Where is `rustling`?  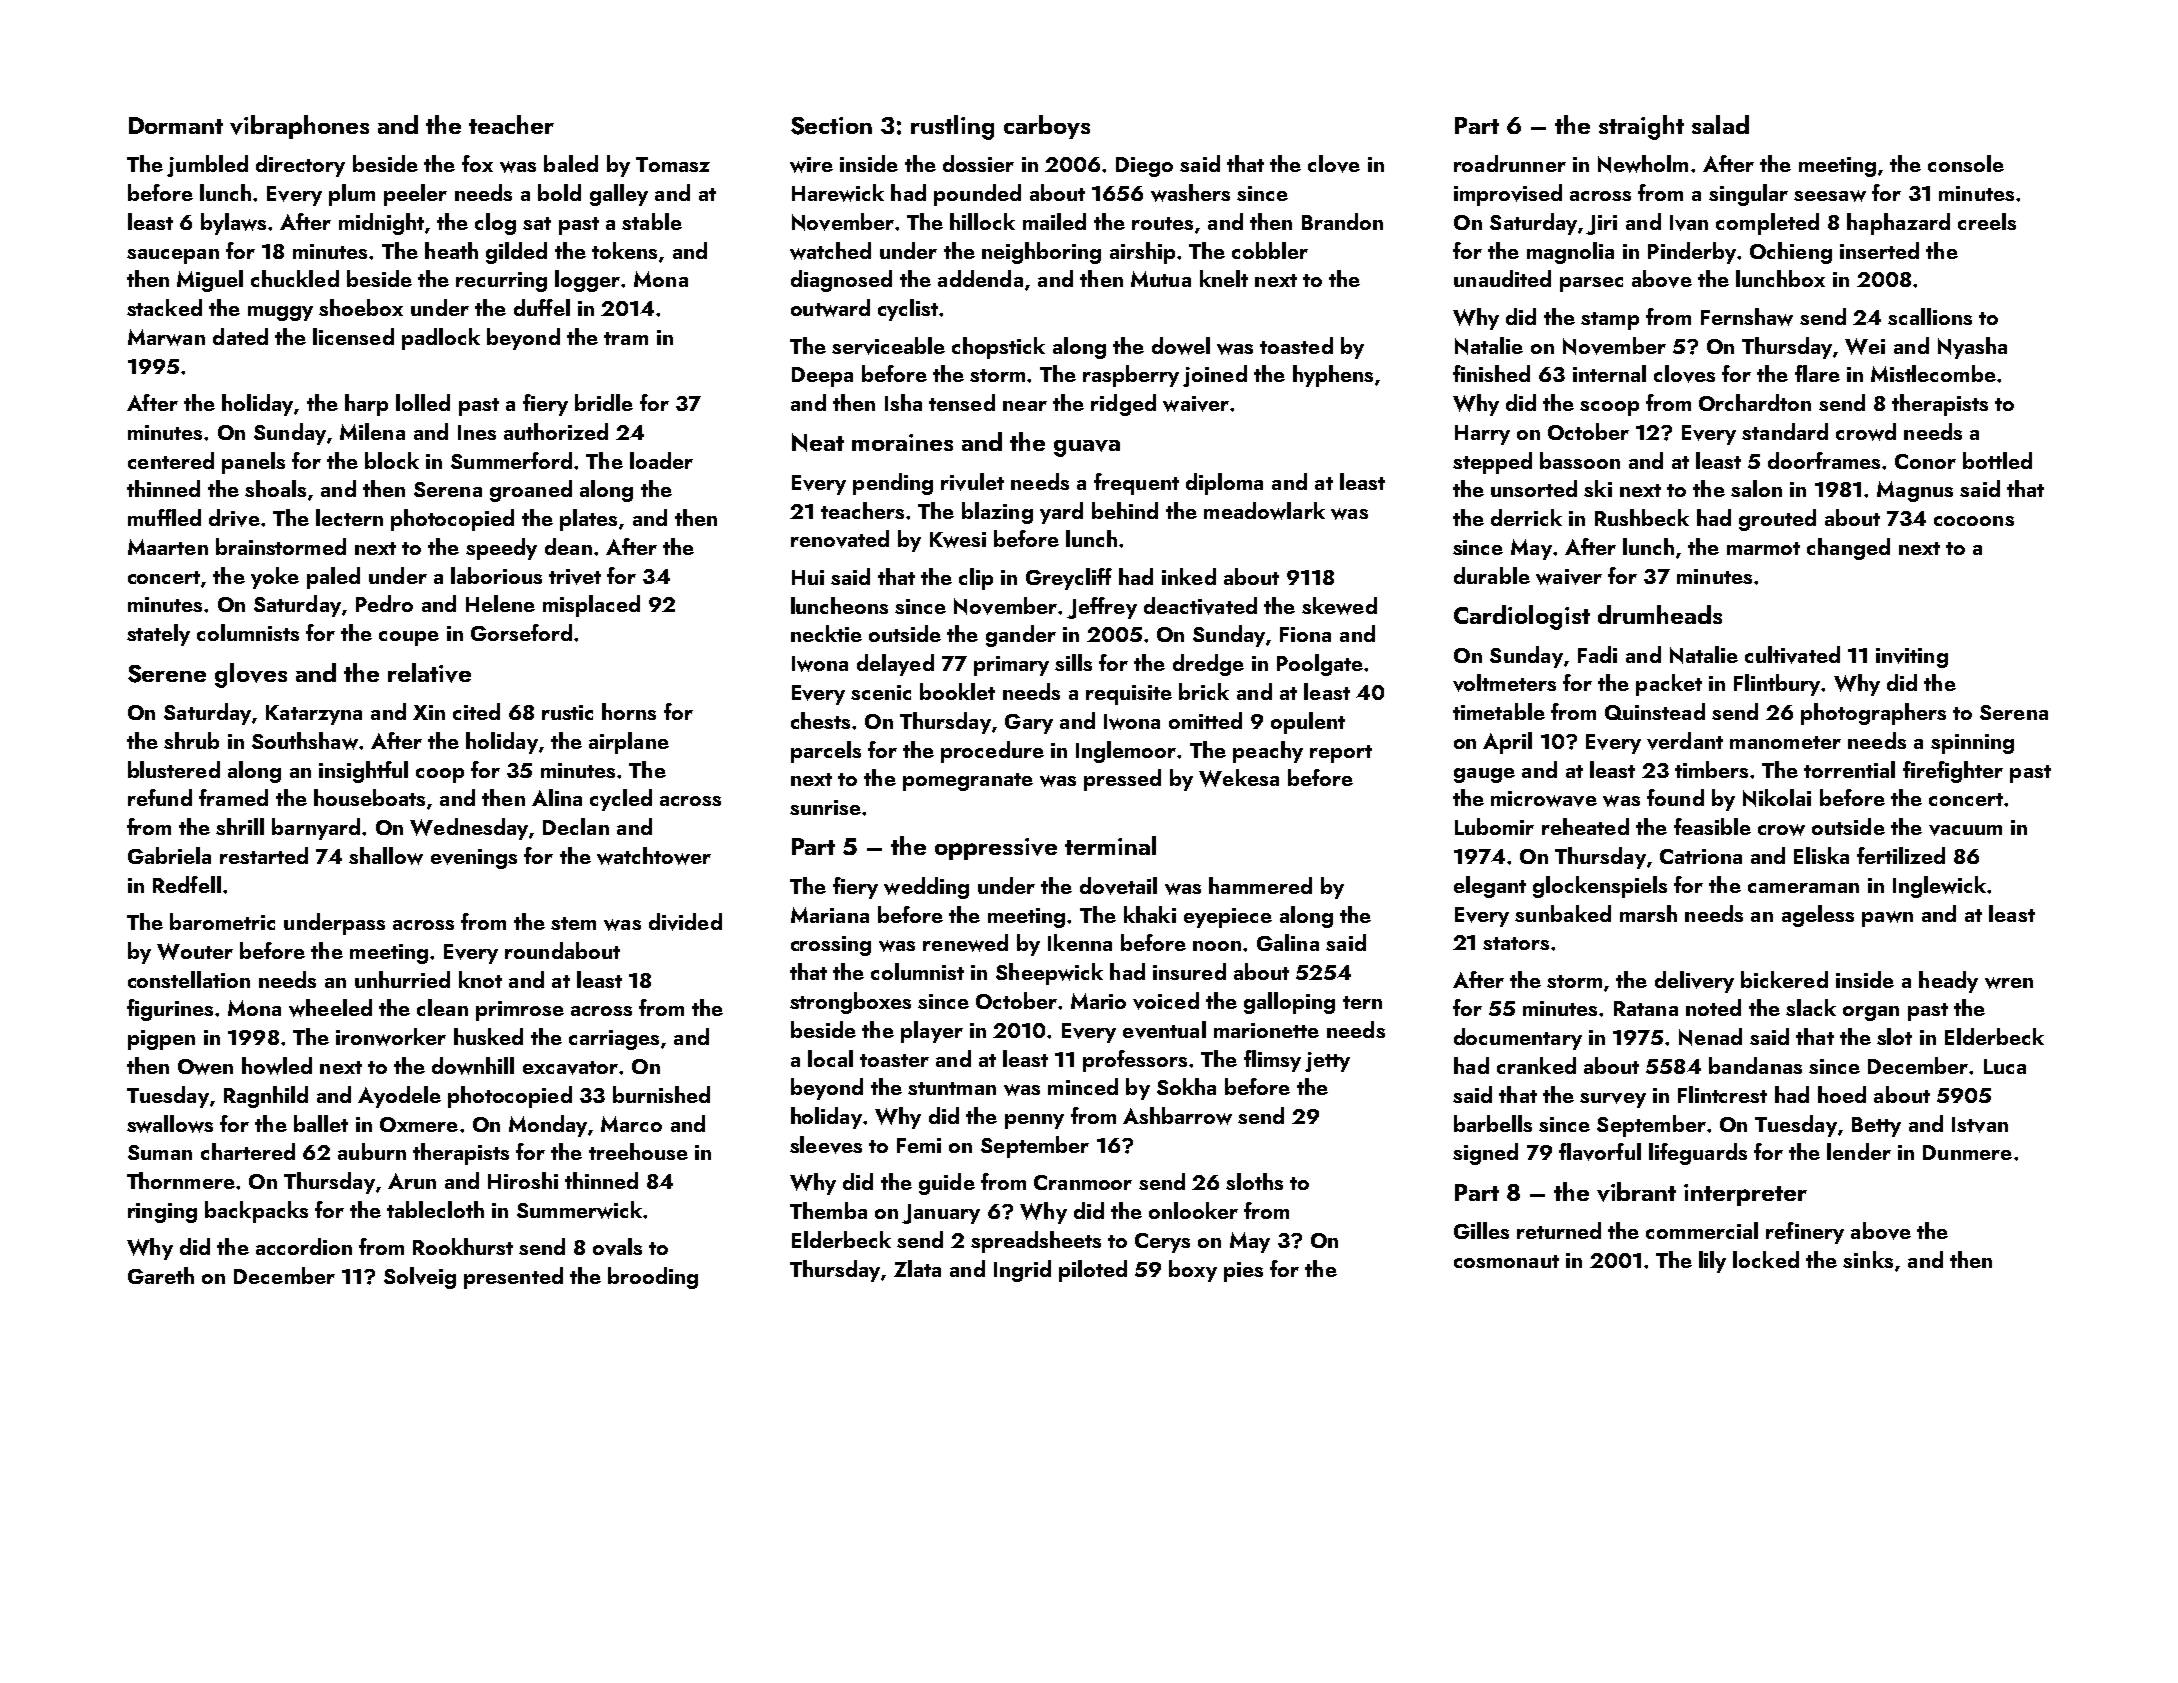 rustling is located at coordinates (952, 127).
